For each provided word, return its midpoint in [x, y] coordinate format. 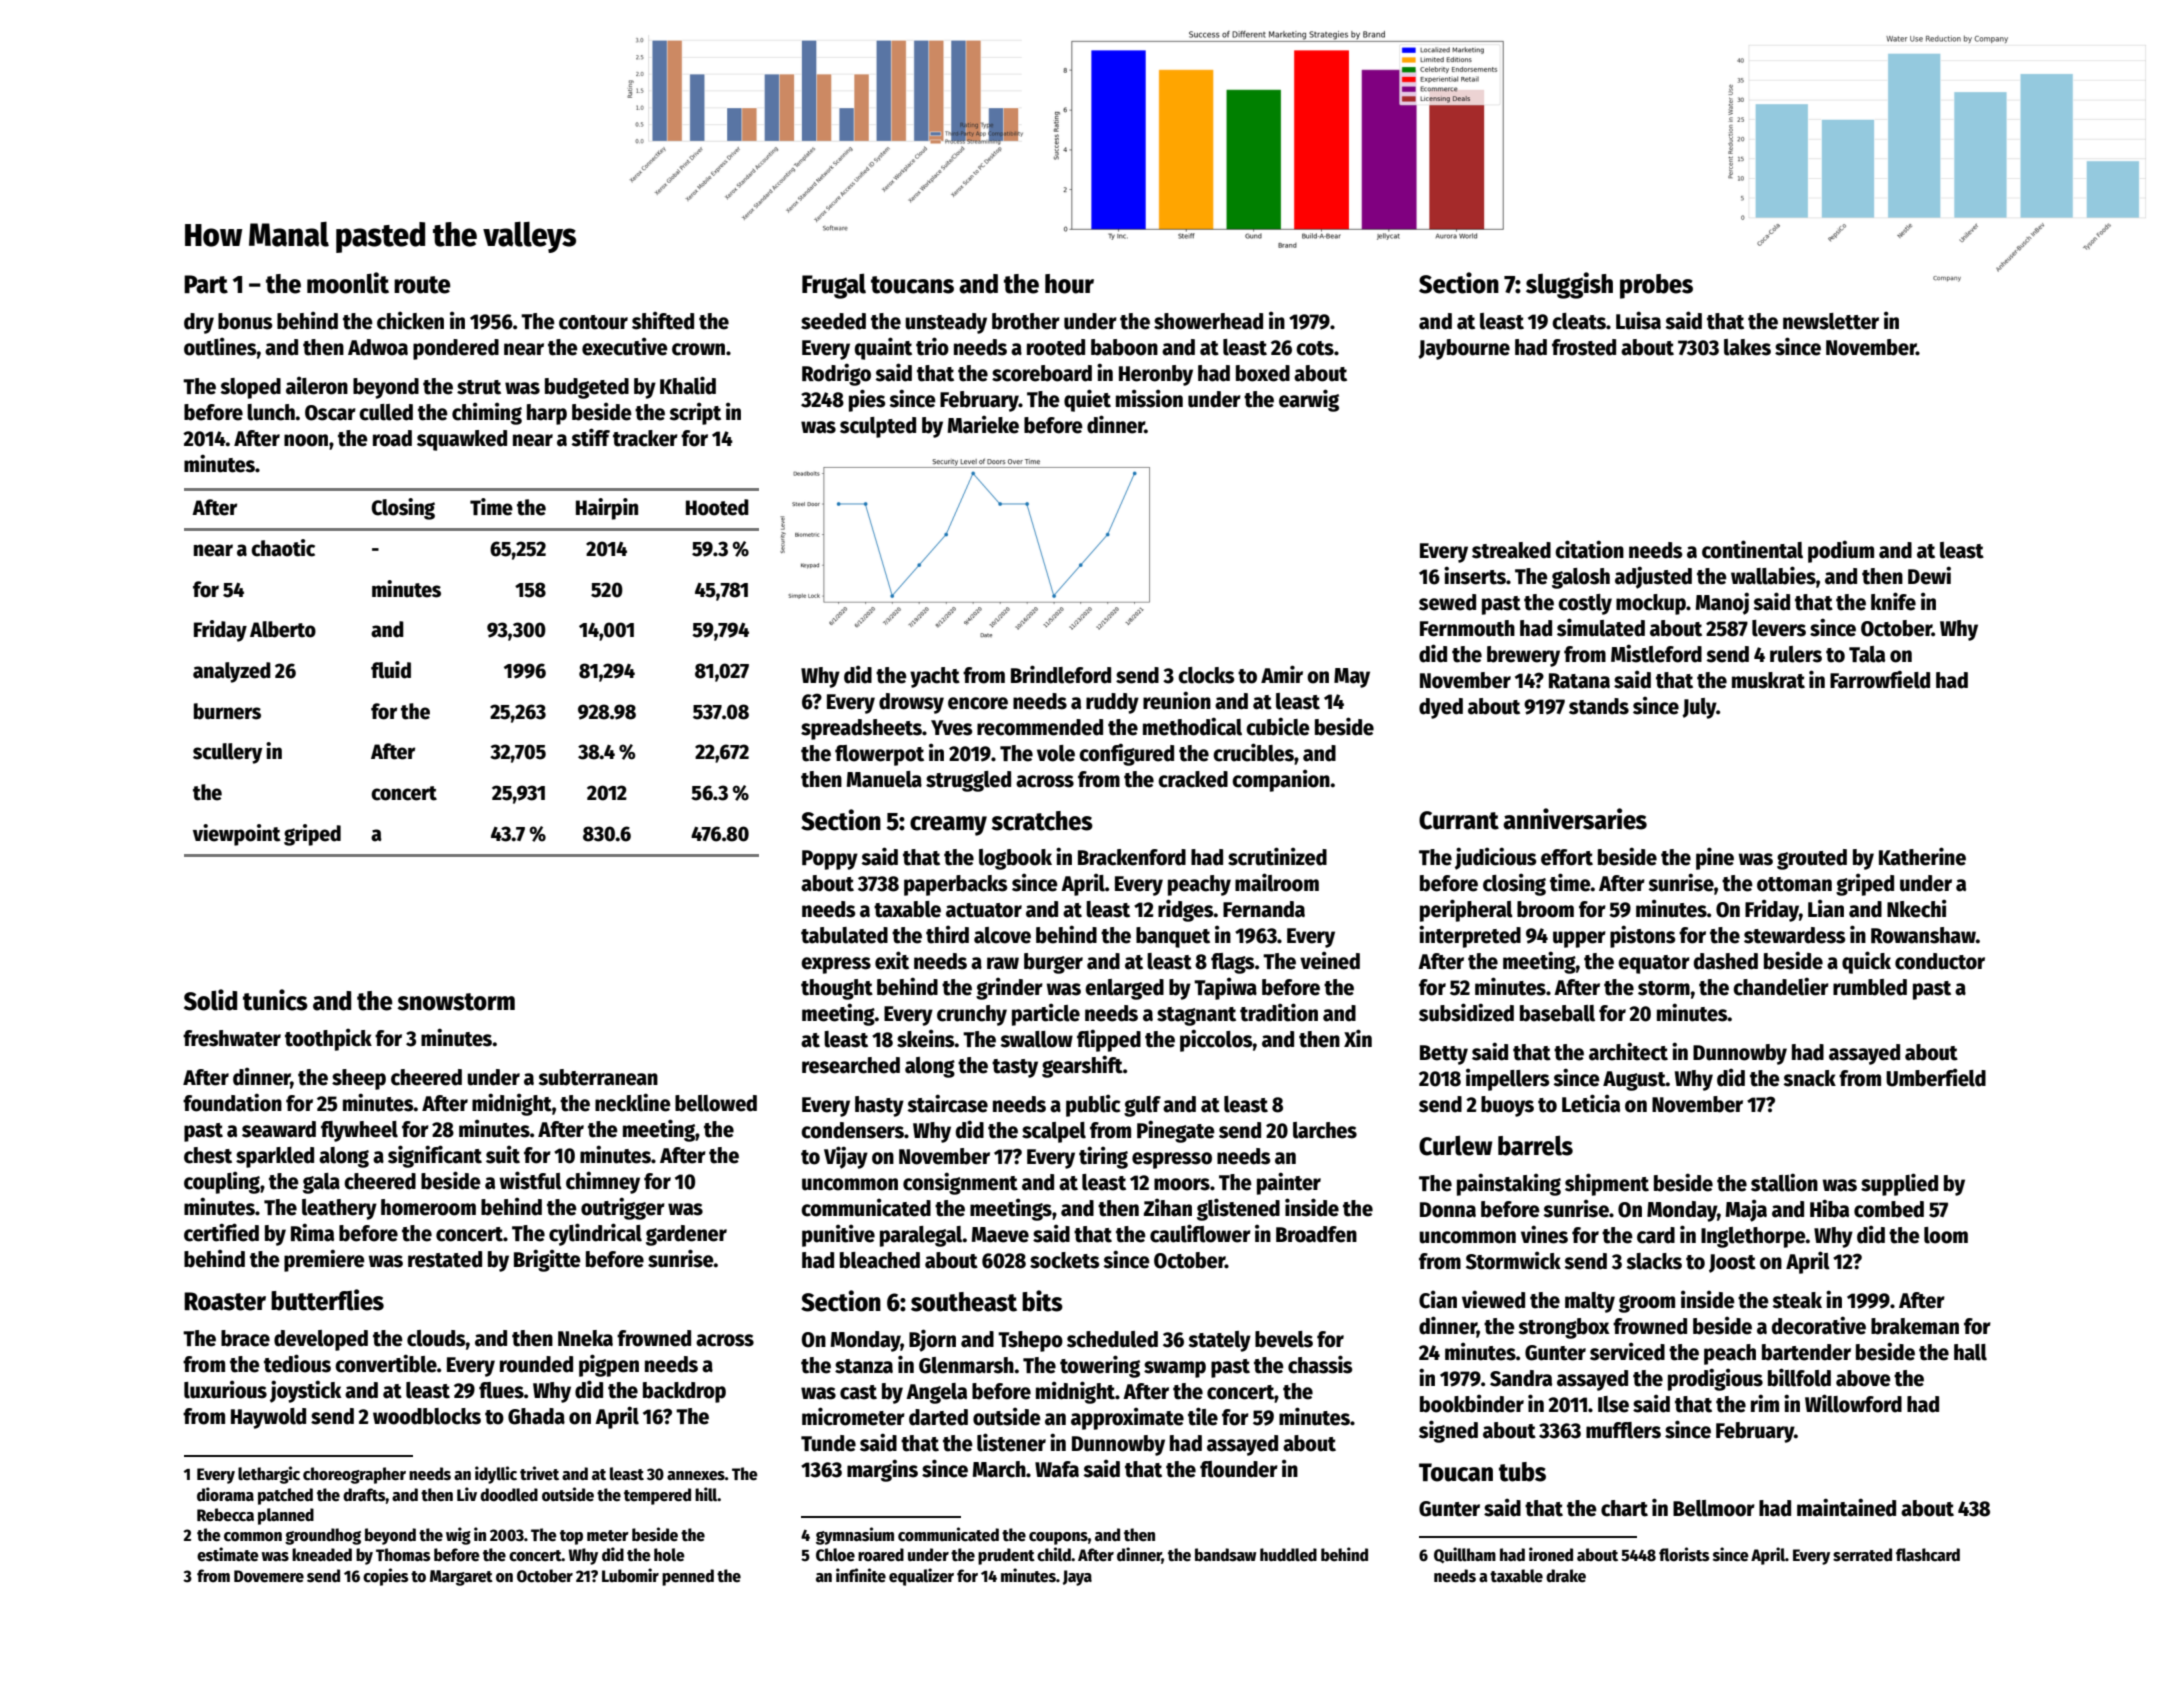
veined [1330, 960]
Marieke [983, 424]
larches [1325, 1130]
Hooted [717, 507]
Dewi [1929, 575]
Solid [210, 1000]
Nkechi [1917, 908]
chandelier [1781, 986]
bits [1042, 1301]
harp [547, 414]
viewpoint [237, 835]
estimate [228, 1554]
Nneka [585, 1338]
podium [1841, 551]
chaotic [283, 548]
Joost [1732, 1263]
